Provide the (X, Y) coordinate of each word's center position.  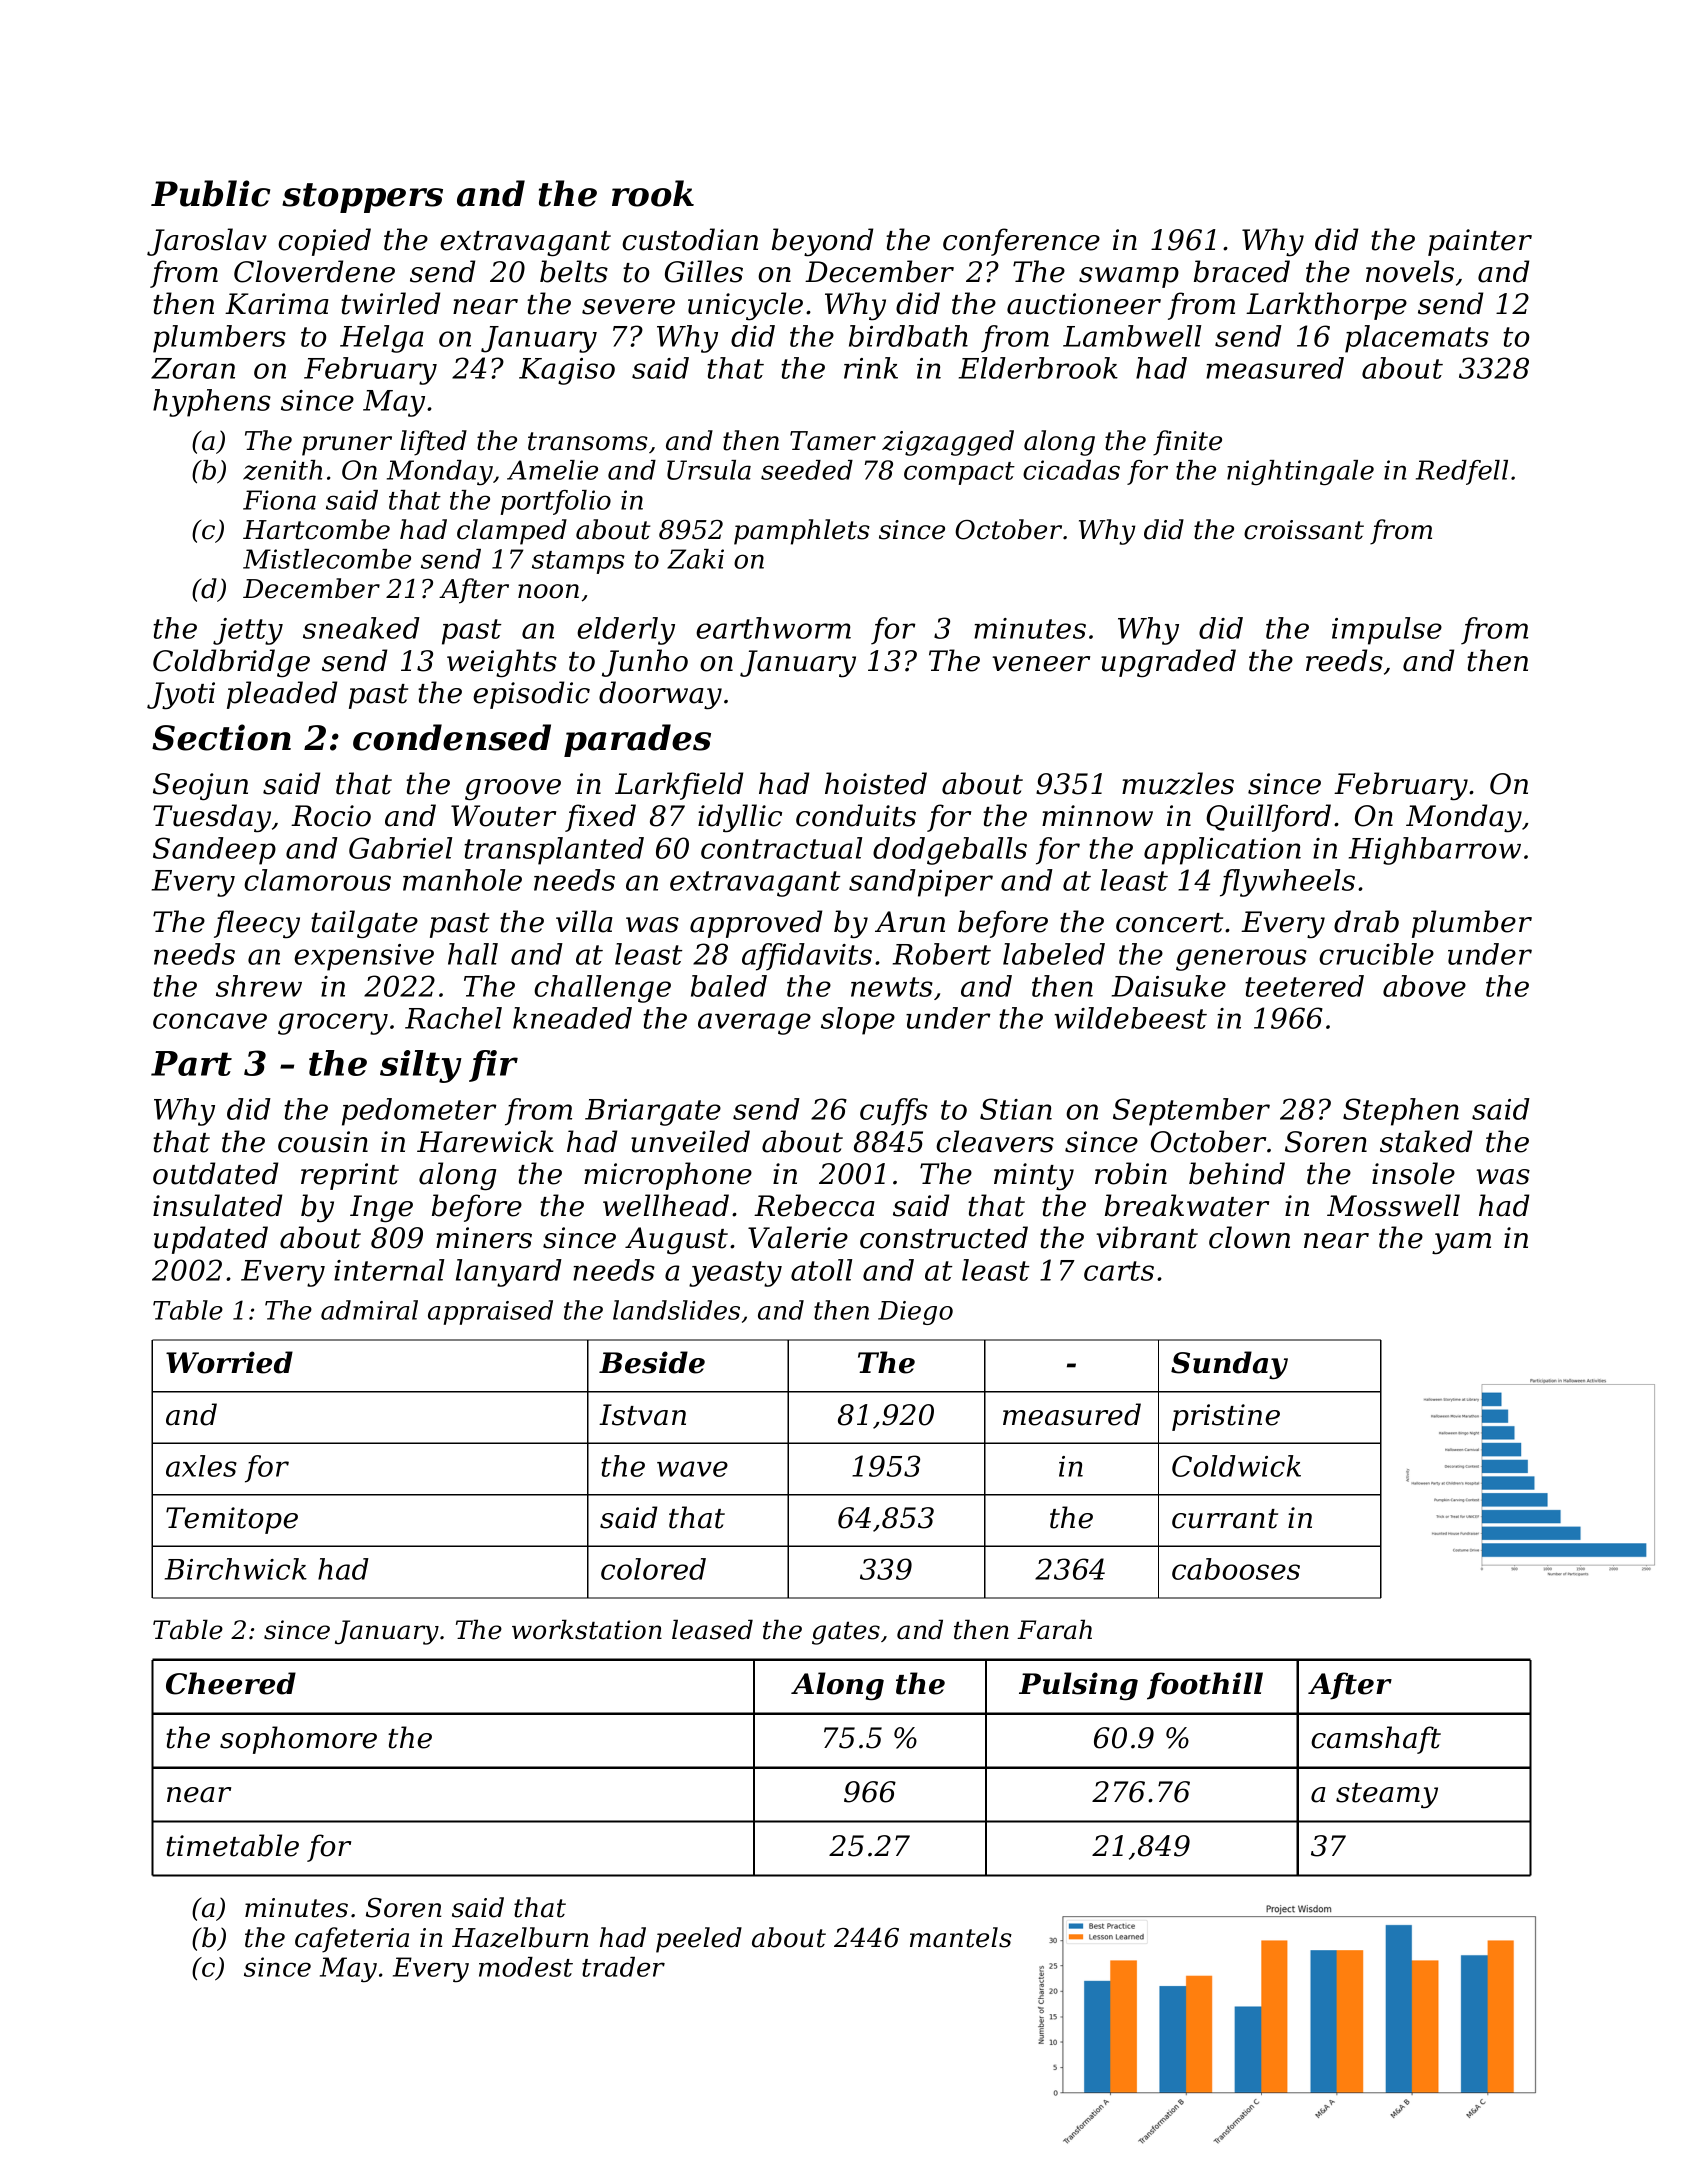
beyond (822, 242)
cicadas (1071, 470)
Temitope (232, 1520)
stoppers (362, 198)
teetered (1304, 986)
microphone (668, 1176)
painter (1480, 242)
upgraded (1168, 663)
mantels (961, 1937)
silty (421, 1066)
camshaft (1376, 1740)
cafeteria (352, 1940)
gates (846, 1633)
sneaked (361, 628)
